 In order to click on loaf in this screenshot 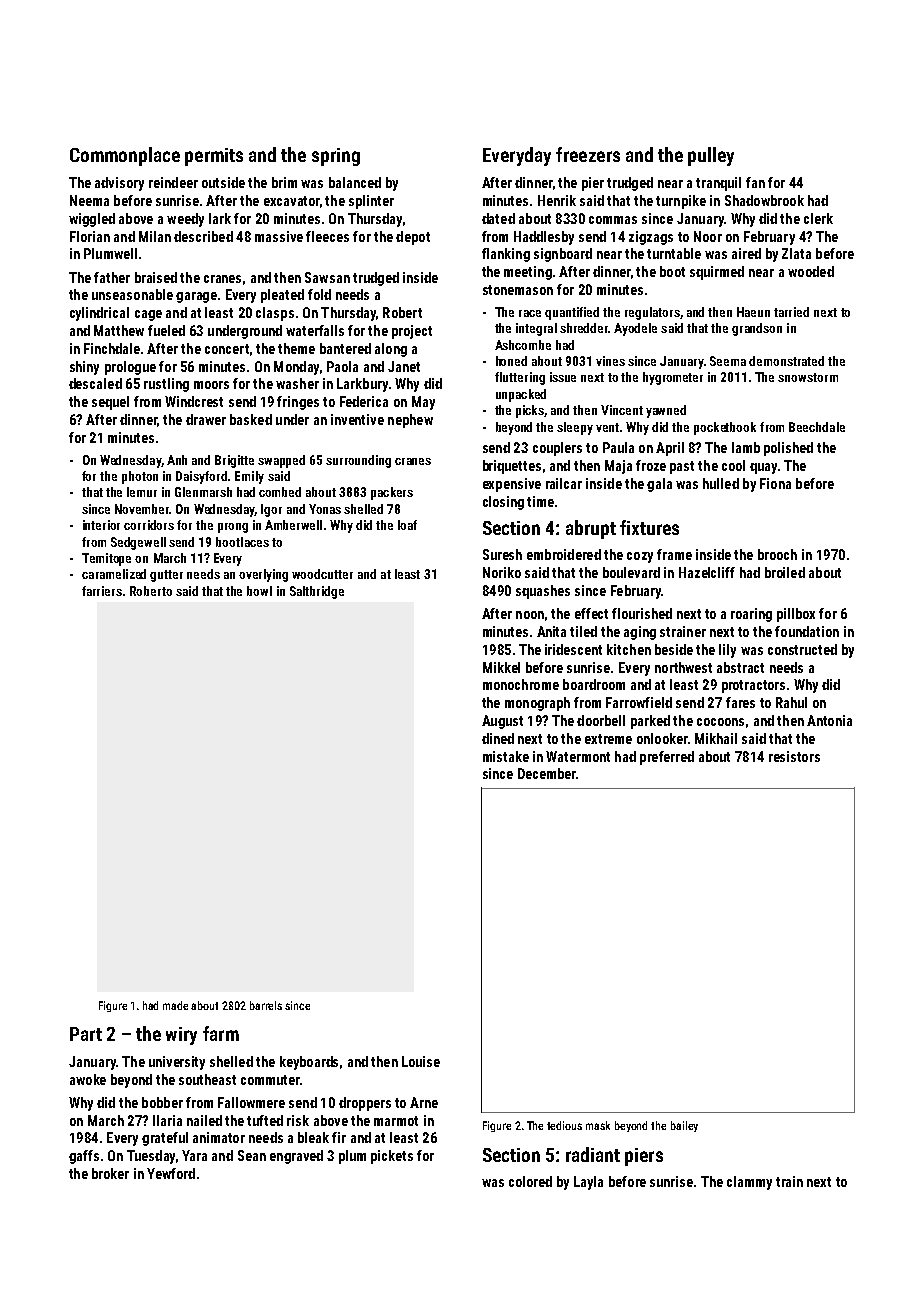, I will do `click(407, 525)`.
